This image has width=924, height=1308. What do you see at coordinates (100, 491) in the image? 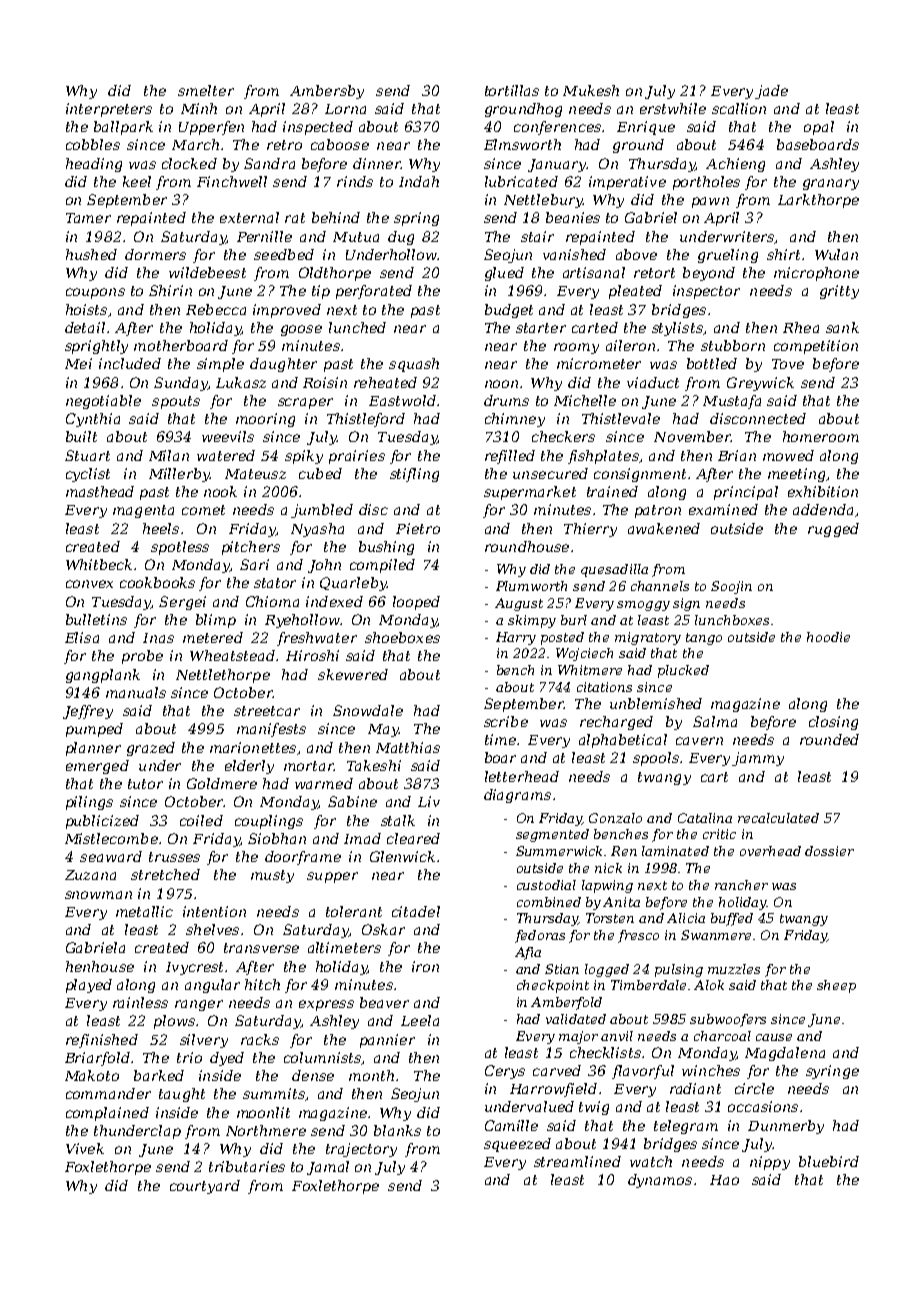
I see `masthead` at bounding box center [100, 491].
